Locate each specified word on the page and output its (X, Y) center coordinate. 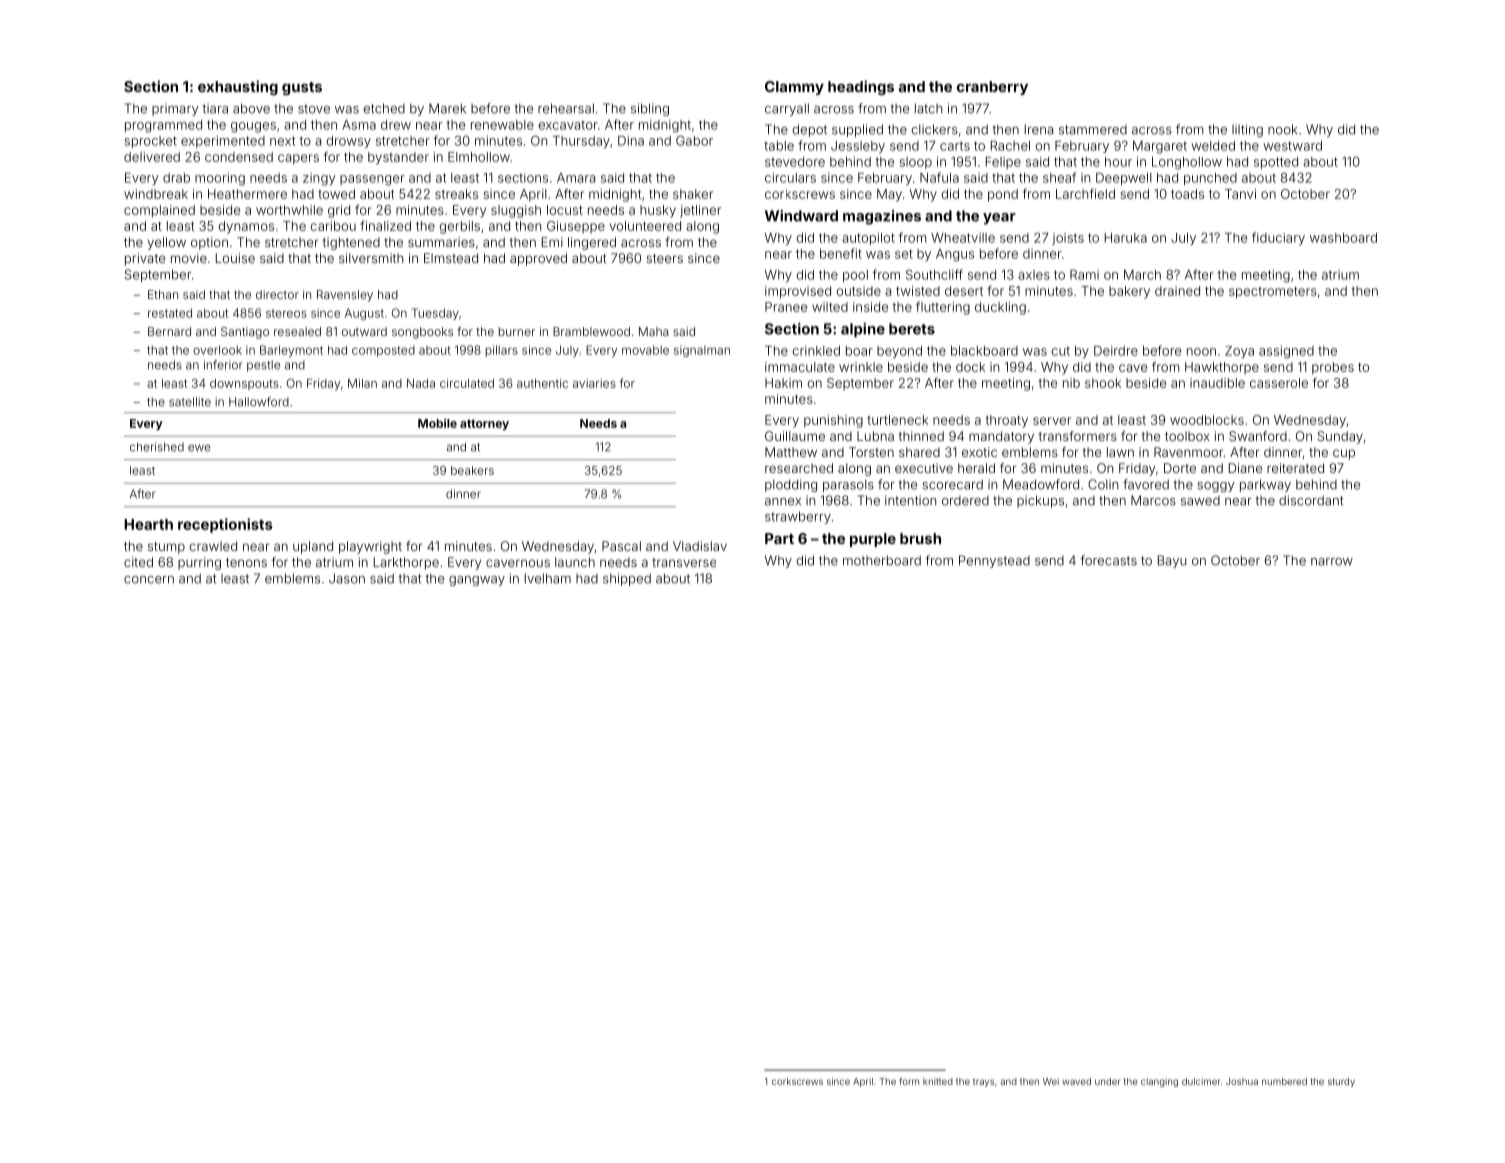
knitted (938, 1081)
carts (955, 146)
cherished (157, 447)
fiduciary (1278, 238)
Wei (1051, 1081)
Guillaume (795, 436)
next (282, 141)
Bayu (1172, 561)
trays (983, 1083)
